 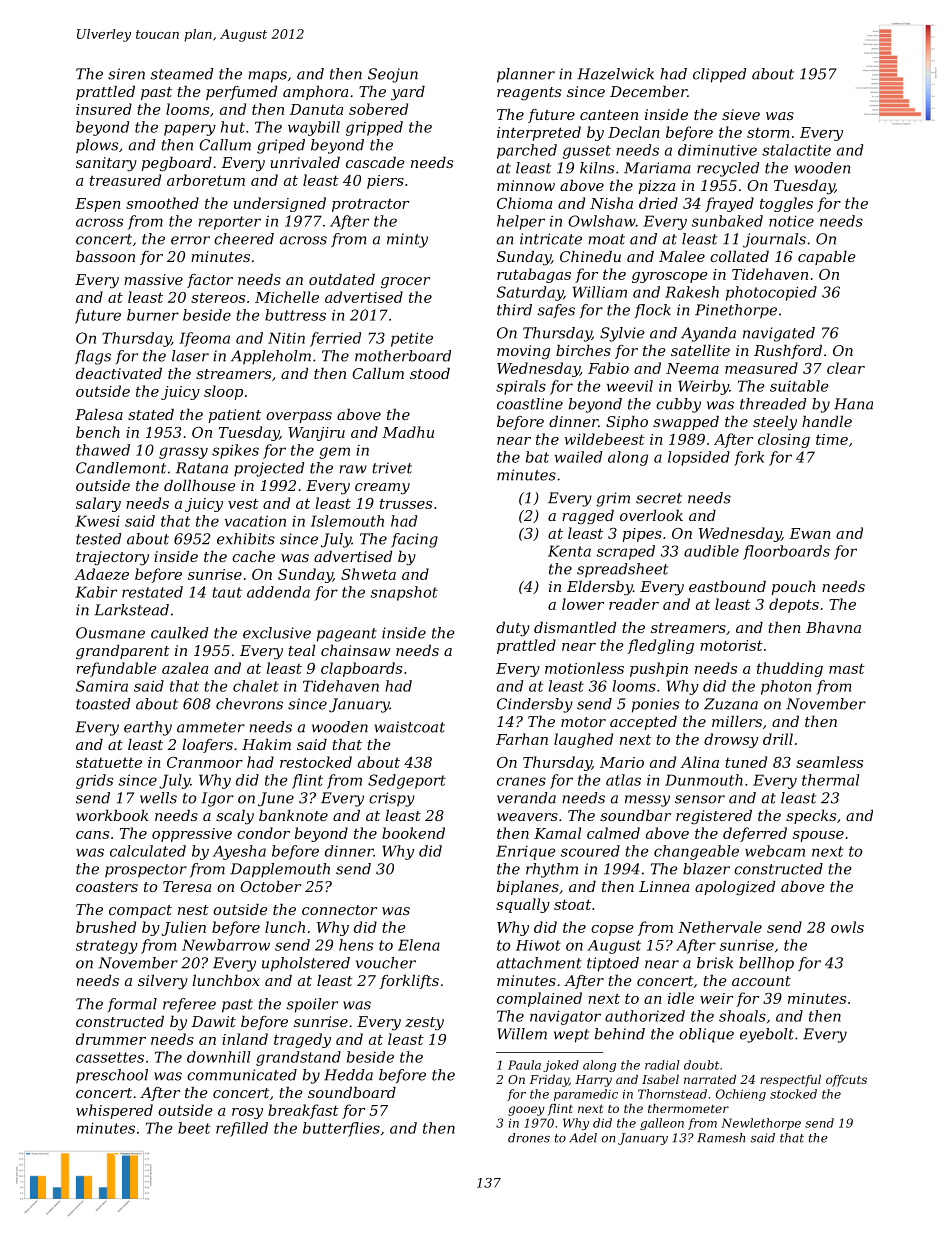 What do you see at coordinates (146, 871) in the screenshot?
I see `prospector` at bounding box center [146, 871].
